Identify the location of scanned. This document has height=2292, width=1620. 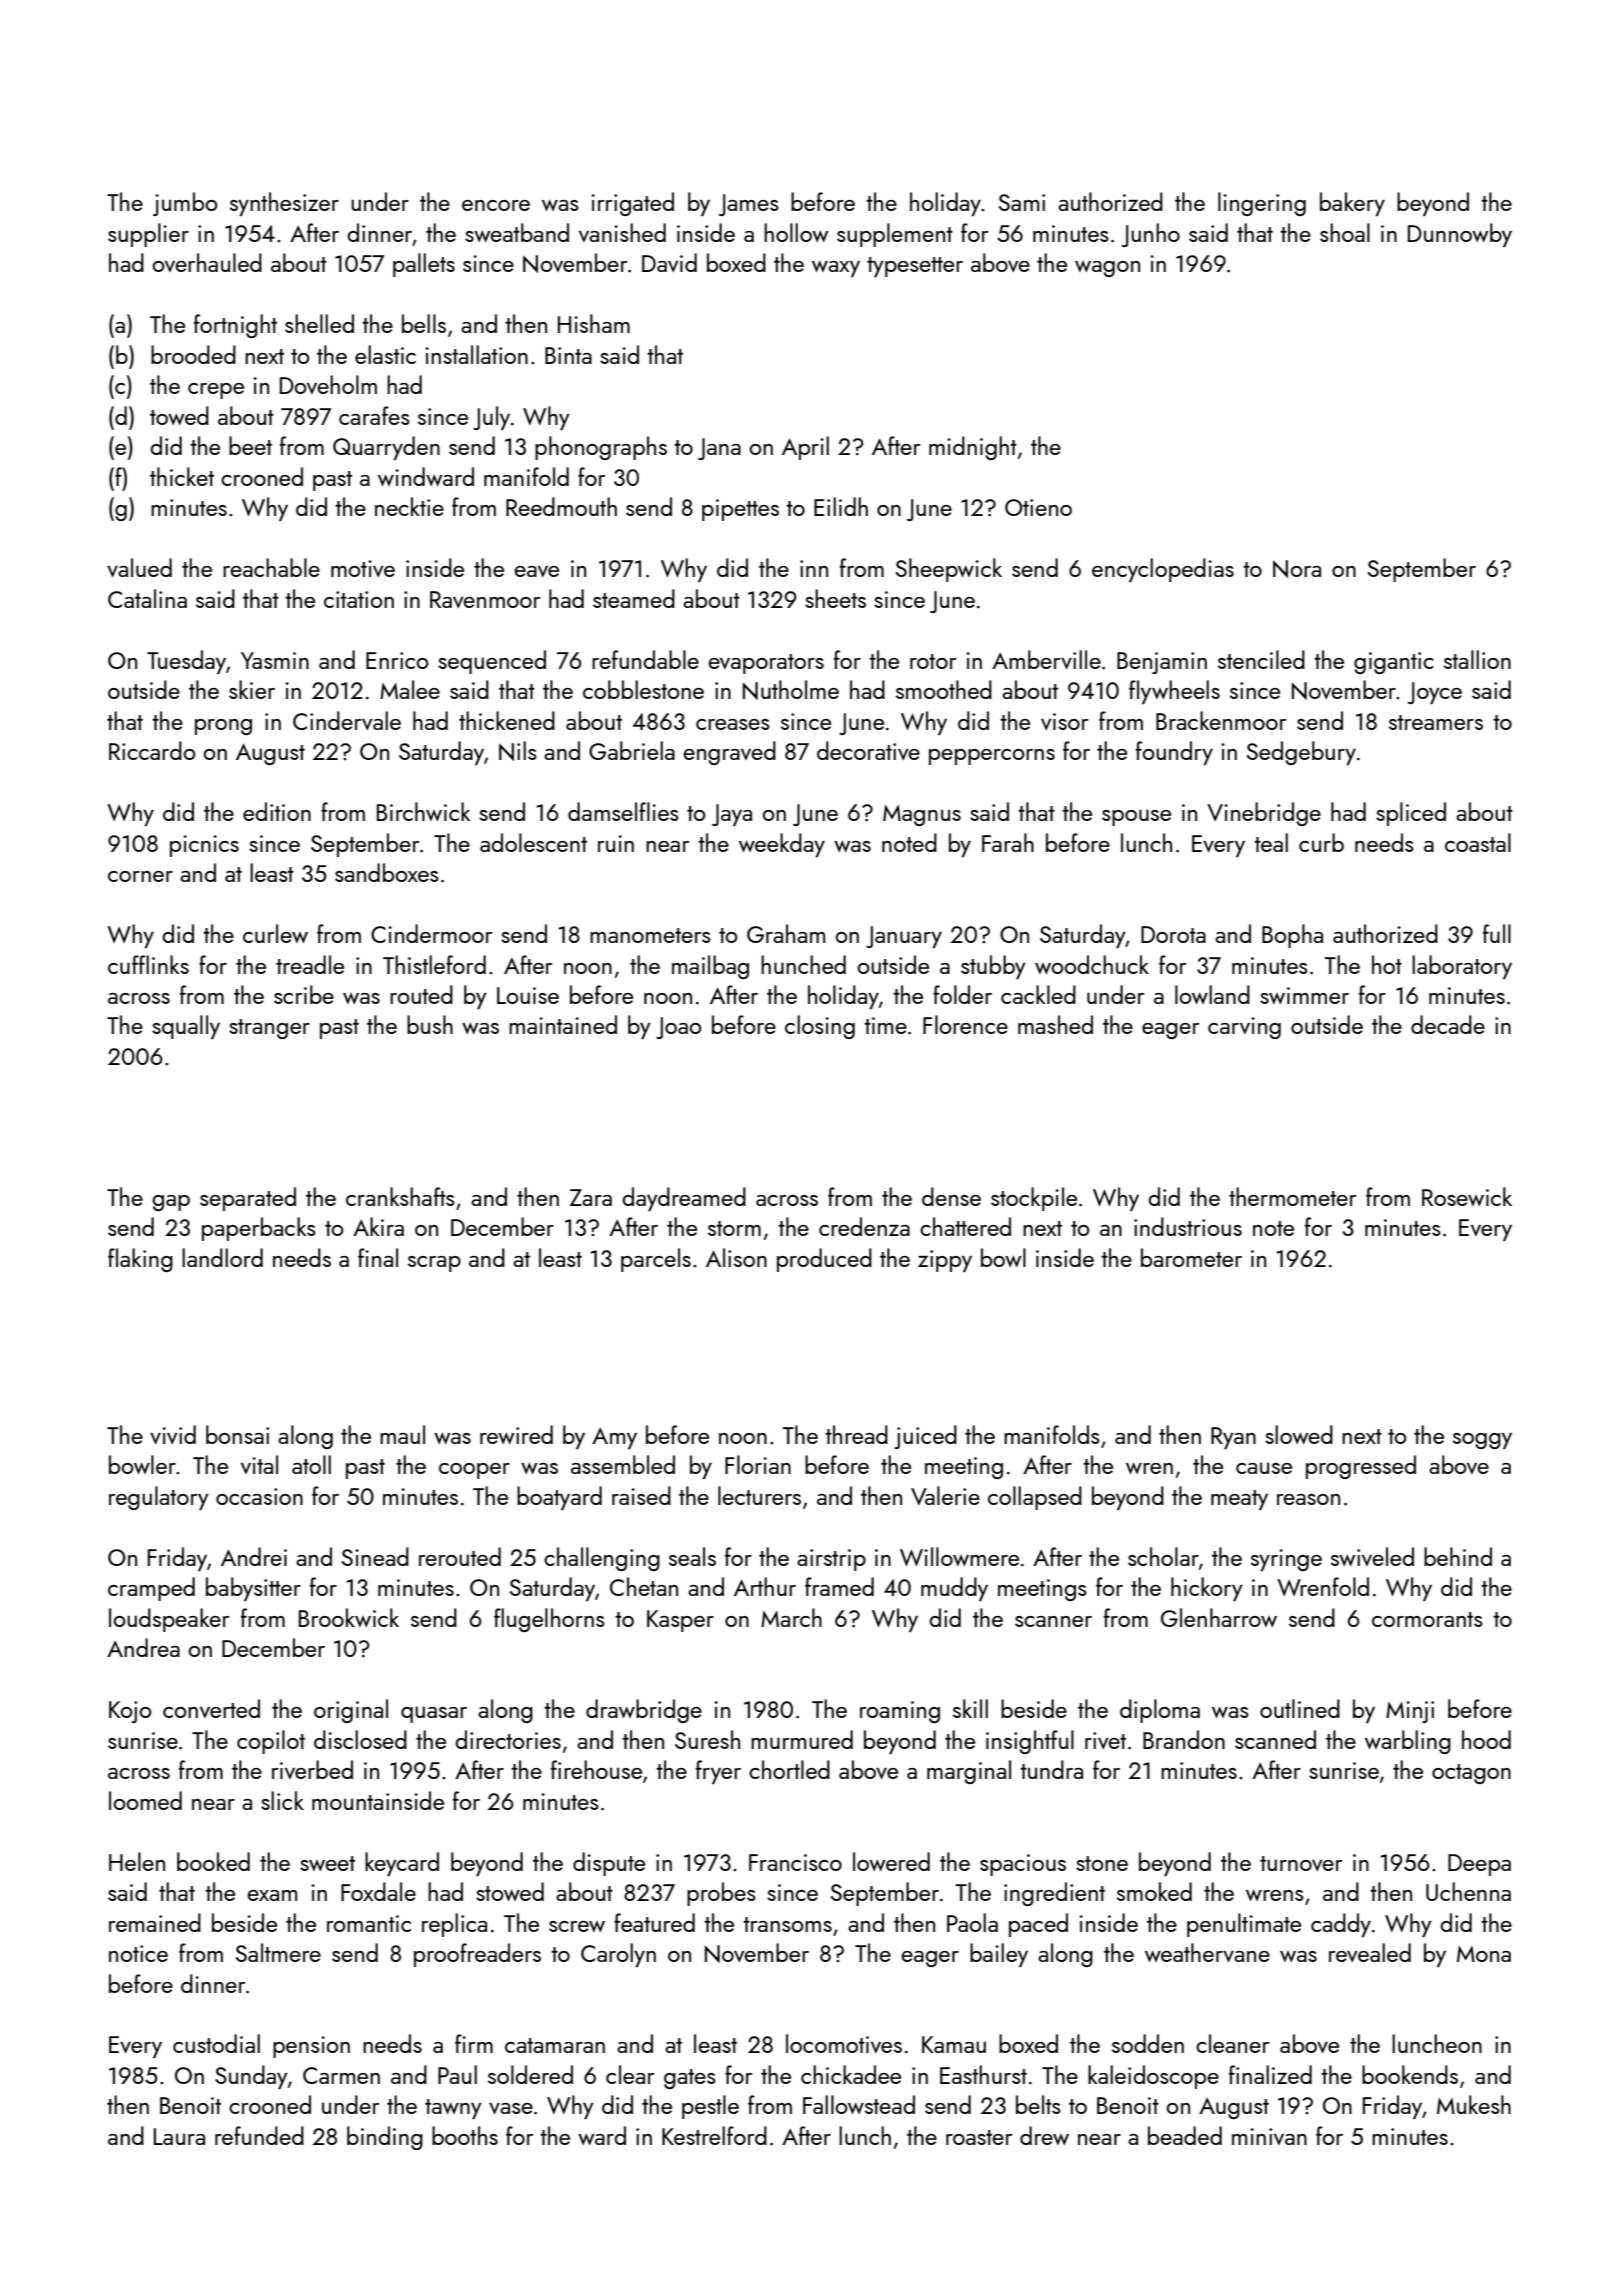
(1275, 1739).
